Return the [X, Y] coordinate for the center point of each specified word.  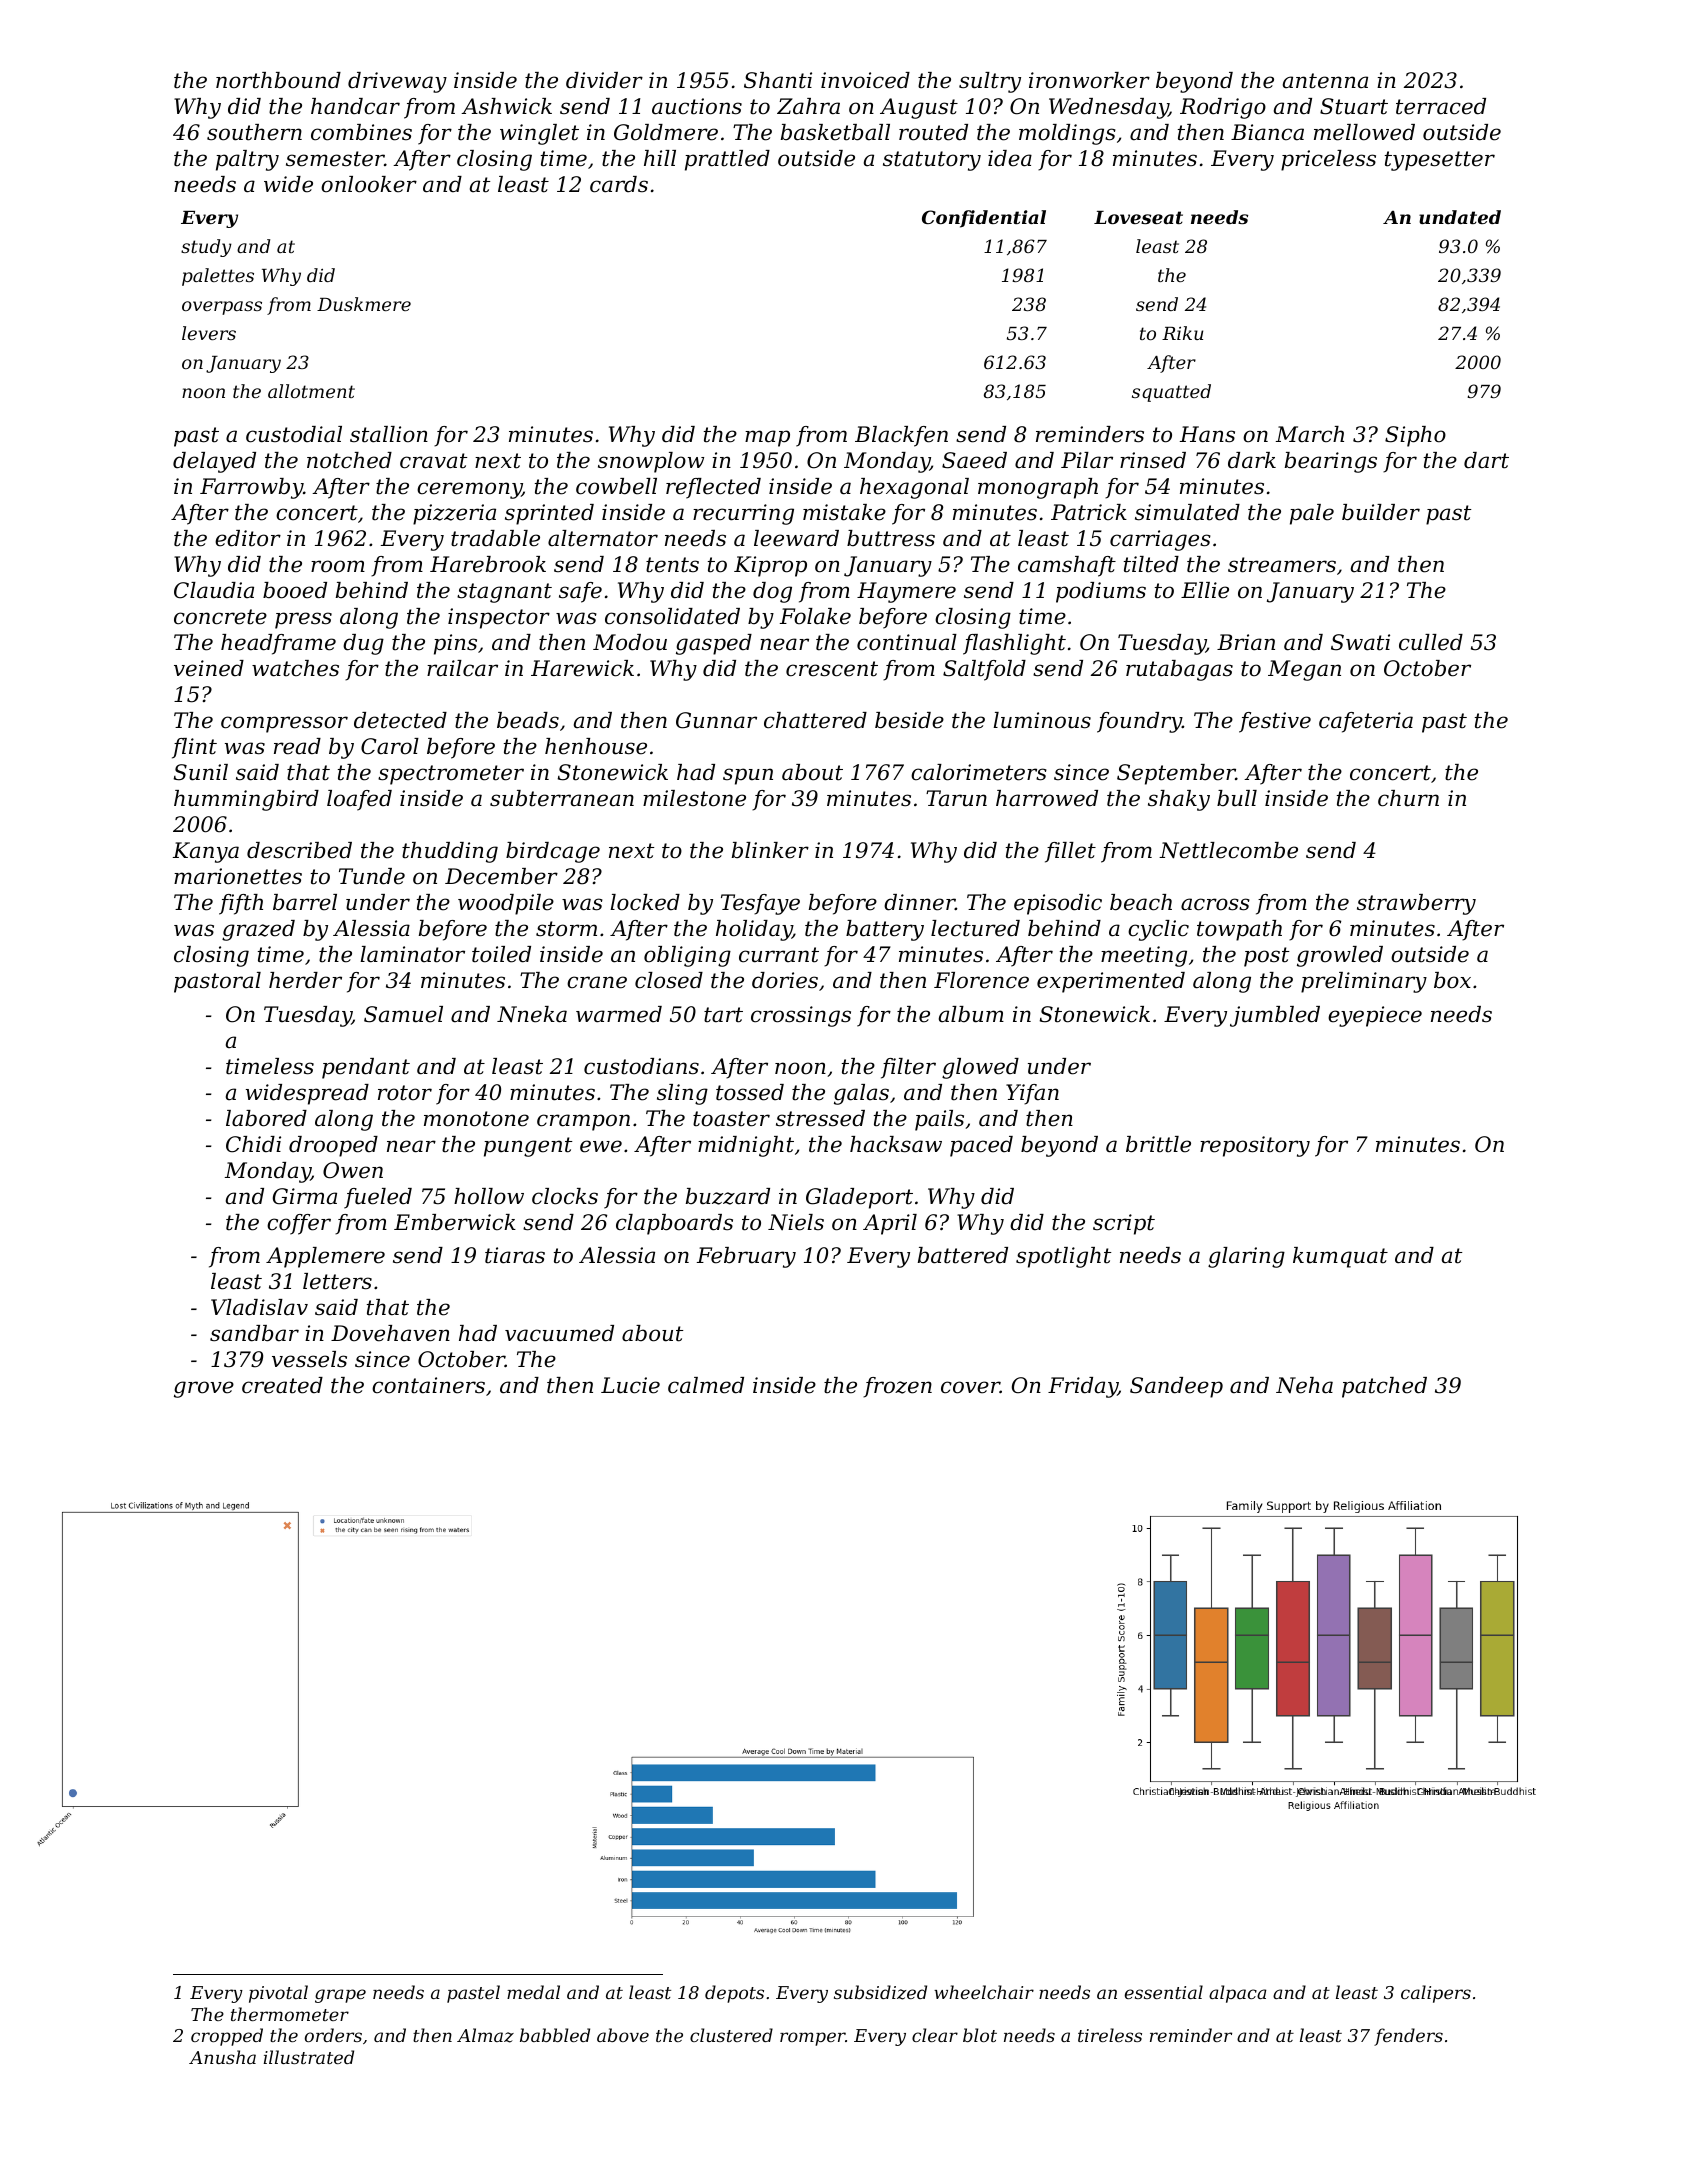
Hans [1207, 434]
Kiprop [770, 566]
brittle [1158, 1144]
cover [970, 1387]
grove [204, 1389]
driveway [397, 82]
